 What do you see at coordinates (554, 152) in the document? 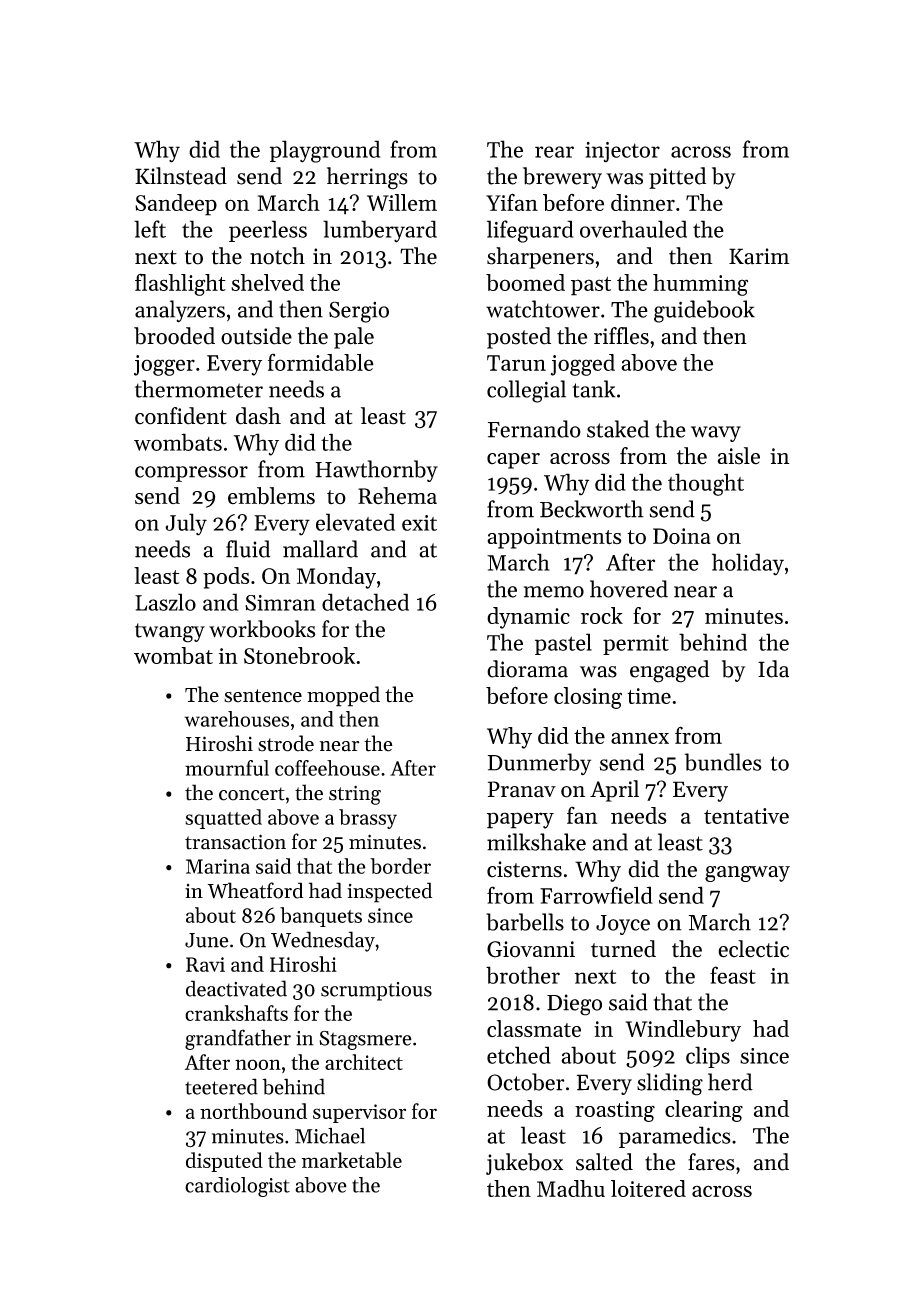
I see `rear` at bounding box center [554, 152].
